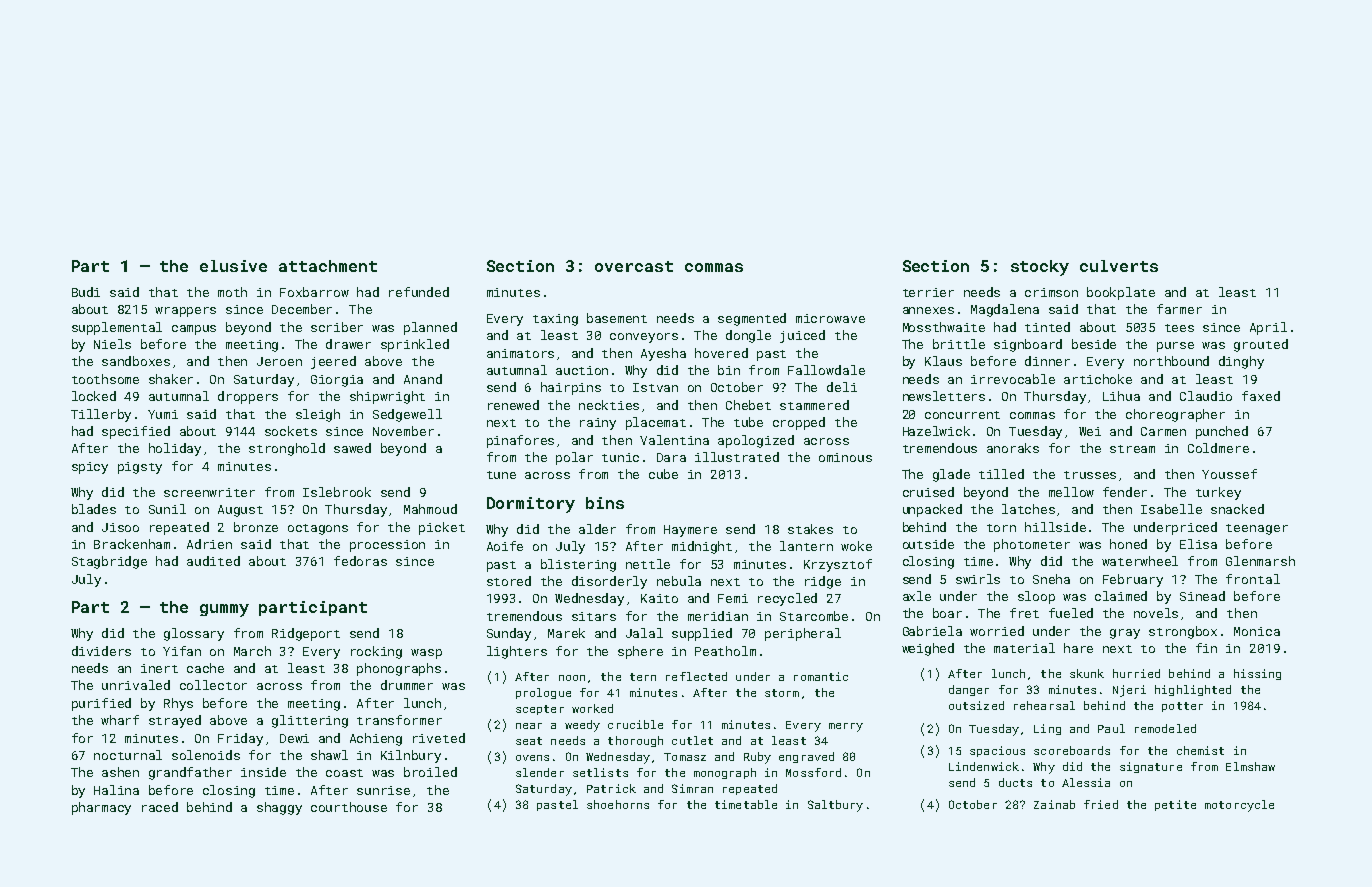 The image size is (1372, 887). I want to click on April, so click(1268, 328).
